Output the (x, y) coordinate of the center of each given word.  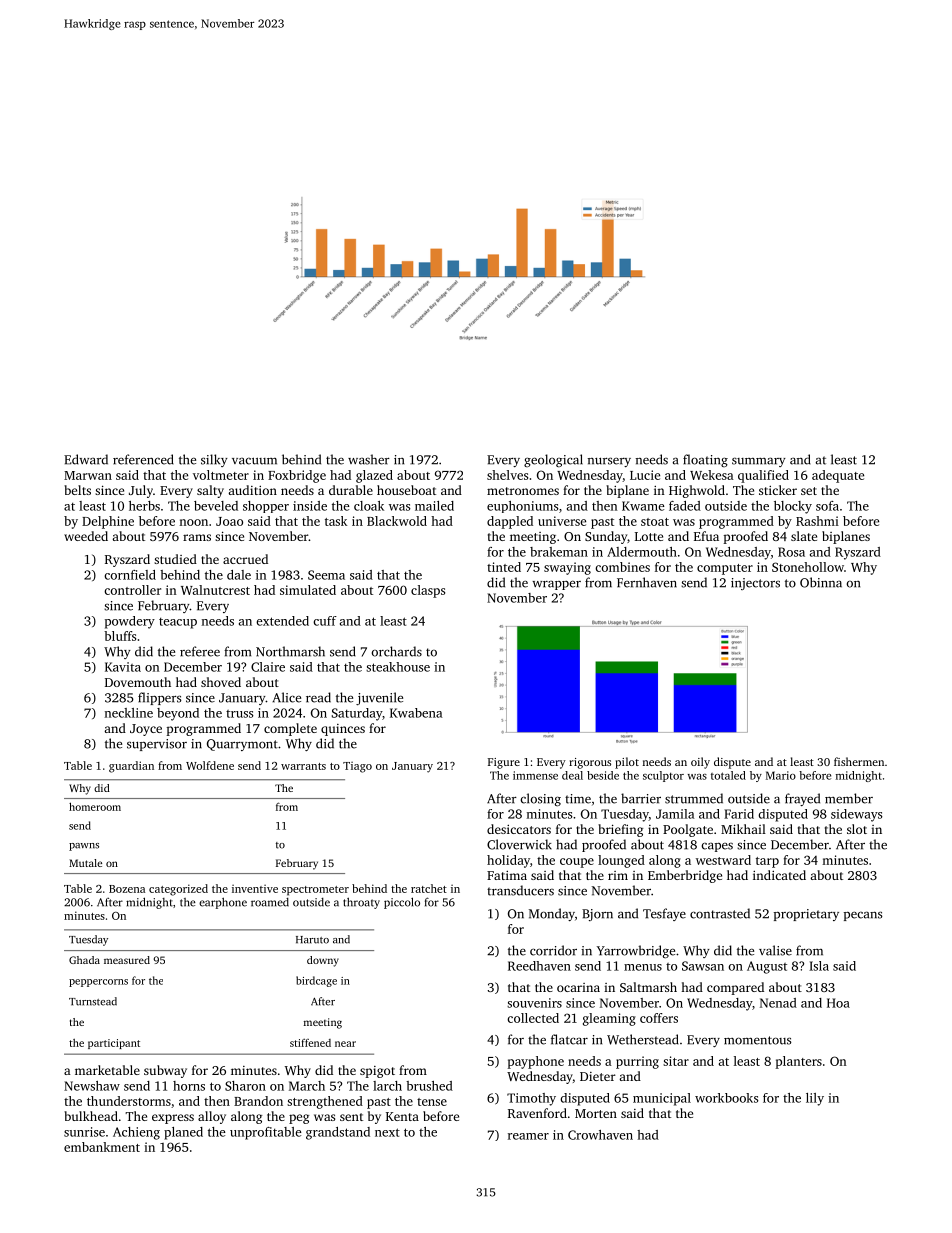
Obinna (821, 582)
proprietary (806, 915)
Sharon (245, 1086)
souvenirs (534, 1003)
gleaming (609, 1019)
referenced (143, 459)
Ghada (84, 960)
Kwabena (416, 713)
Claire (268, 667)
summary (759, 462)
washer (369, 459)
